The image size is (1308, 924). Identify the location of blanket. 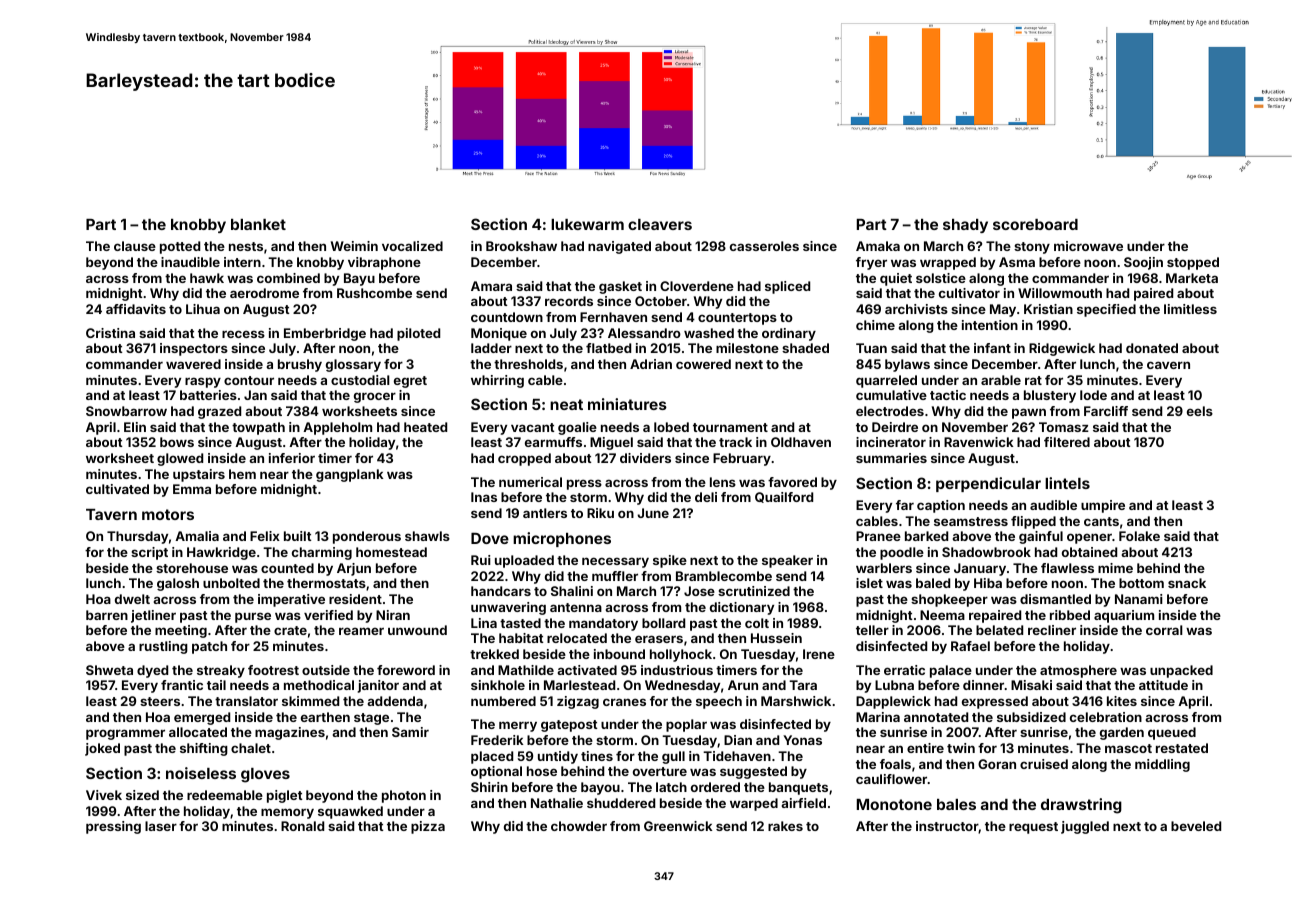
(258, 224).
